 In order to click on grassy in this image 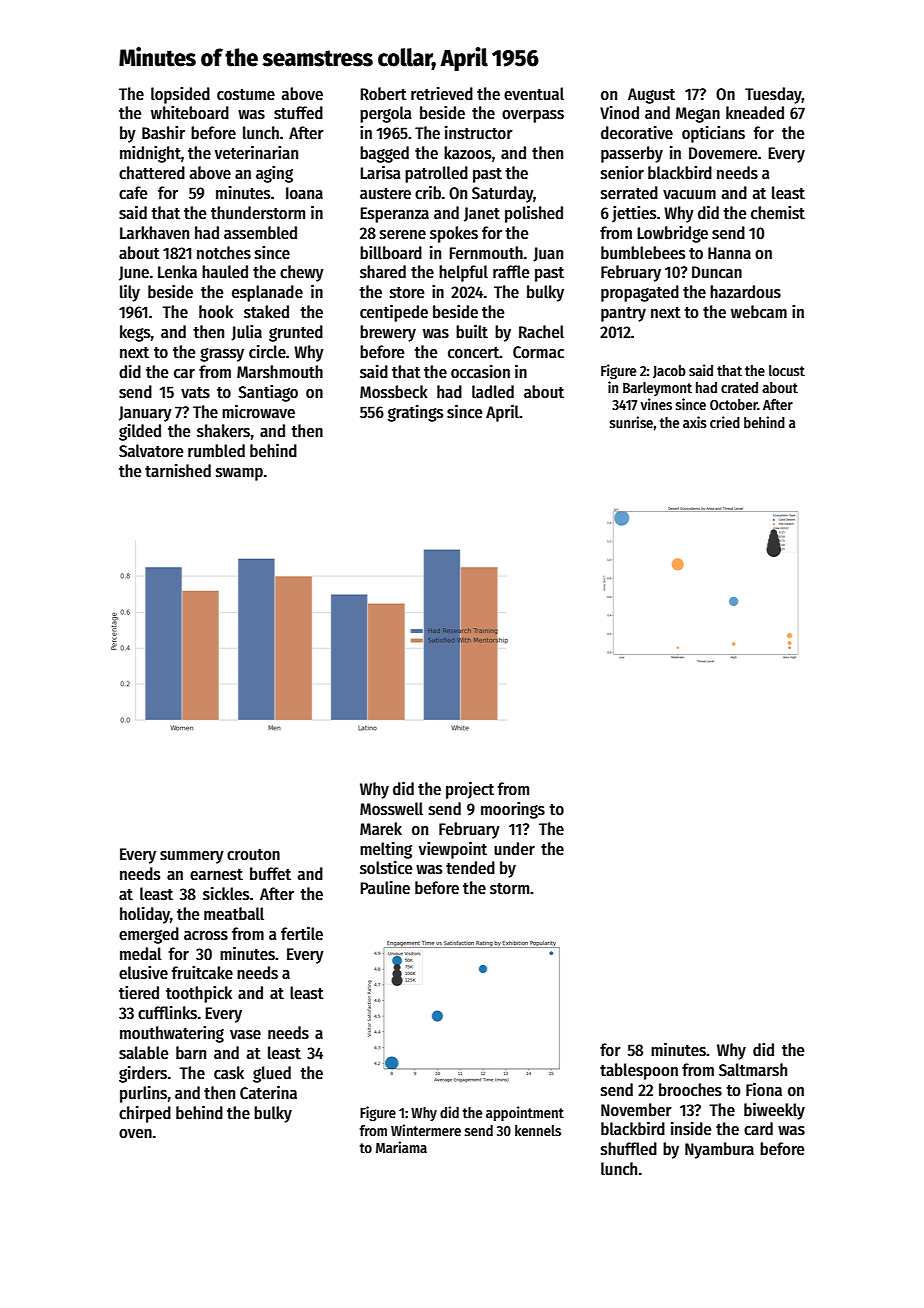, I will do `click(222, 355)`.
